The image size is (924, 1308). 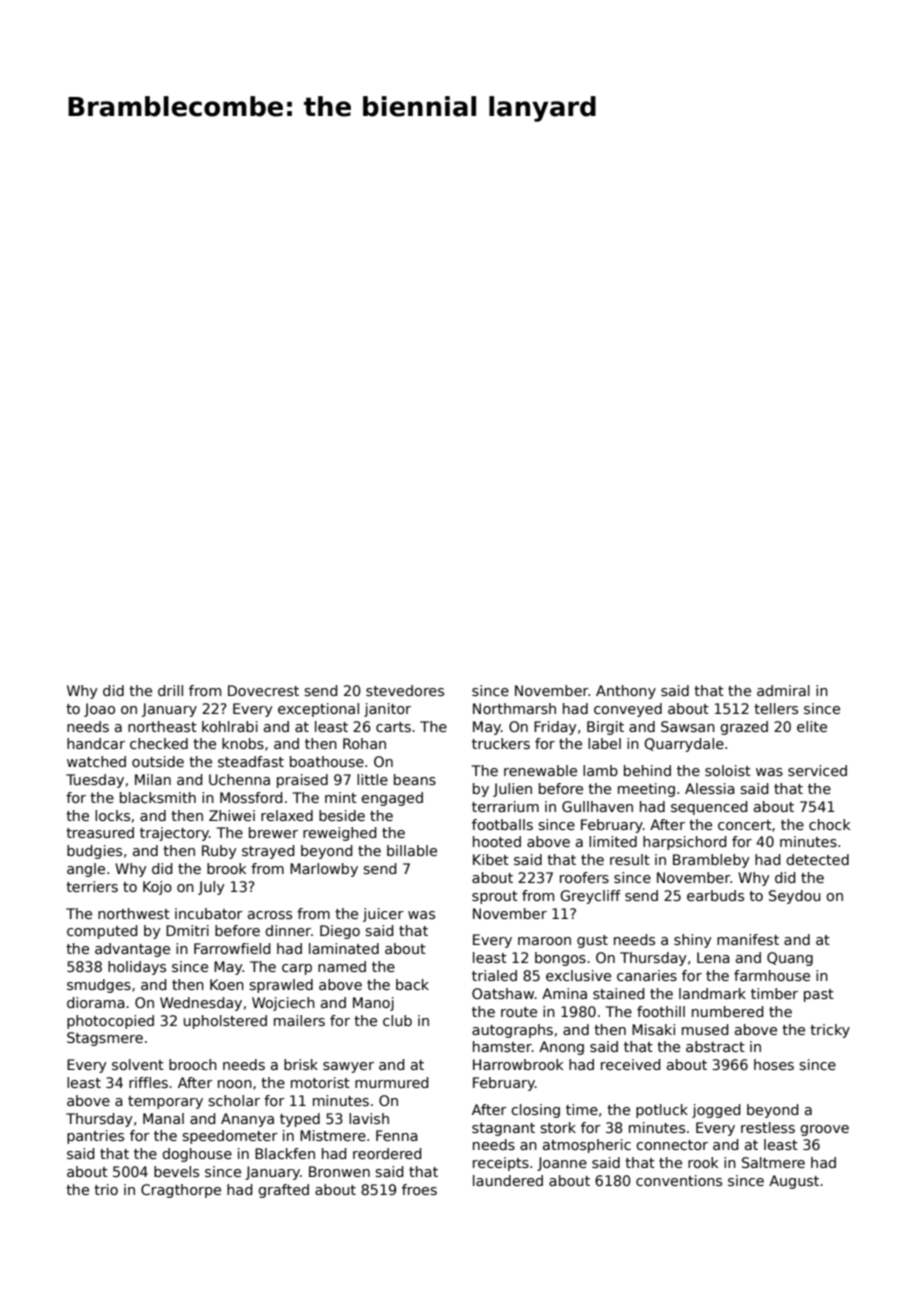 What do you see at coordinates (783, 690) in the screenshot?
I see `admiral` at bounding box center [783, 690].
